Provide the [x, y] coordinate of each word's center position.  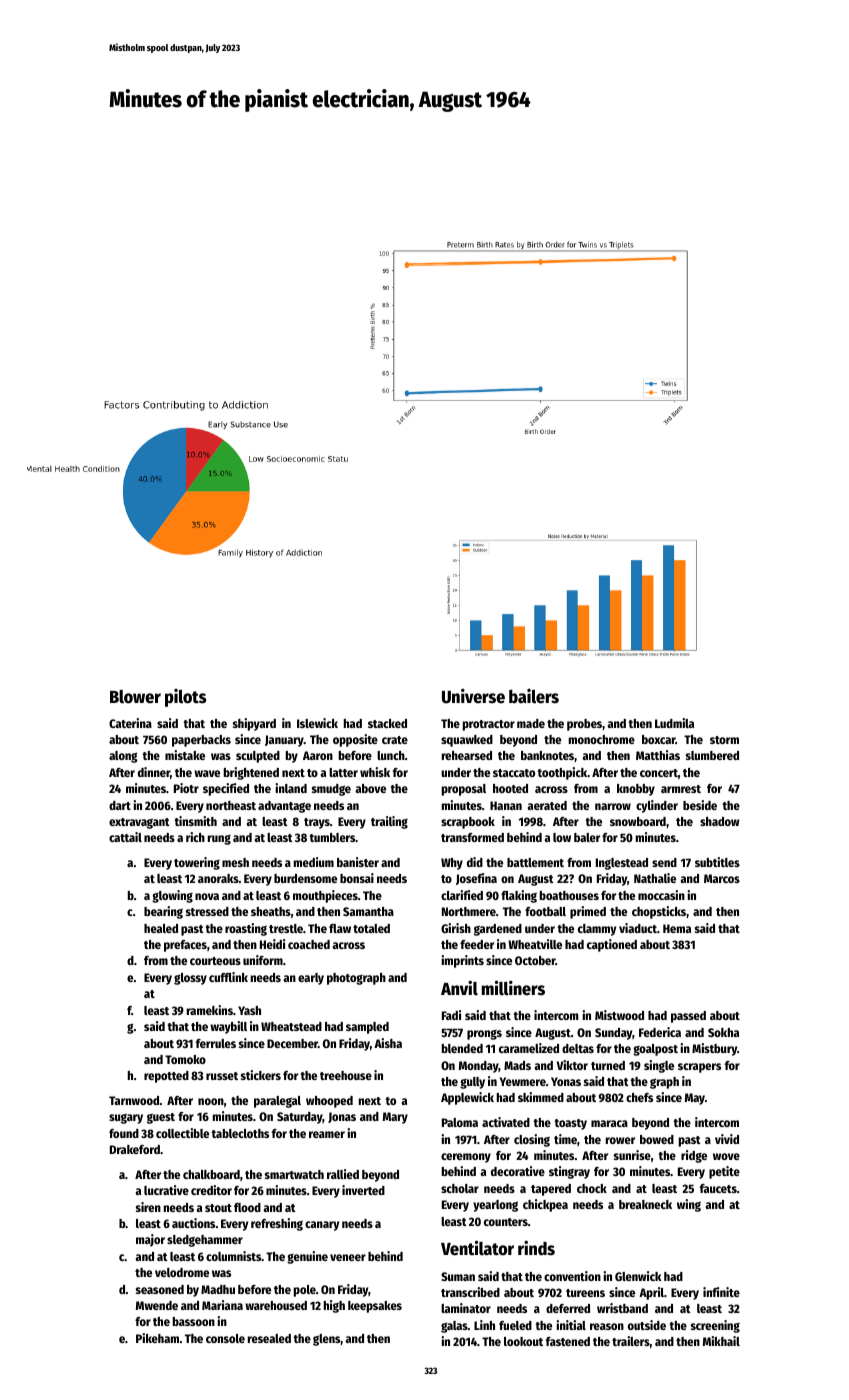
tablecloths [240, 1133]
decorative [518, 1171]
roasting [246, 929]
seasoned [160, 1289]
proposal [464, 790]
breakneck [645, 1204]
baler [587, 837]
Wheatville [535, 944]
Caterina [130, 723]
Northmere [469, 911]
